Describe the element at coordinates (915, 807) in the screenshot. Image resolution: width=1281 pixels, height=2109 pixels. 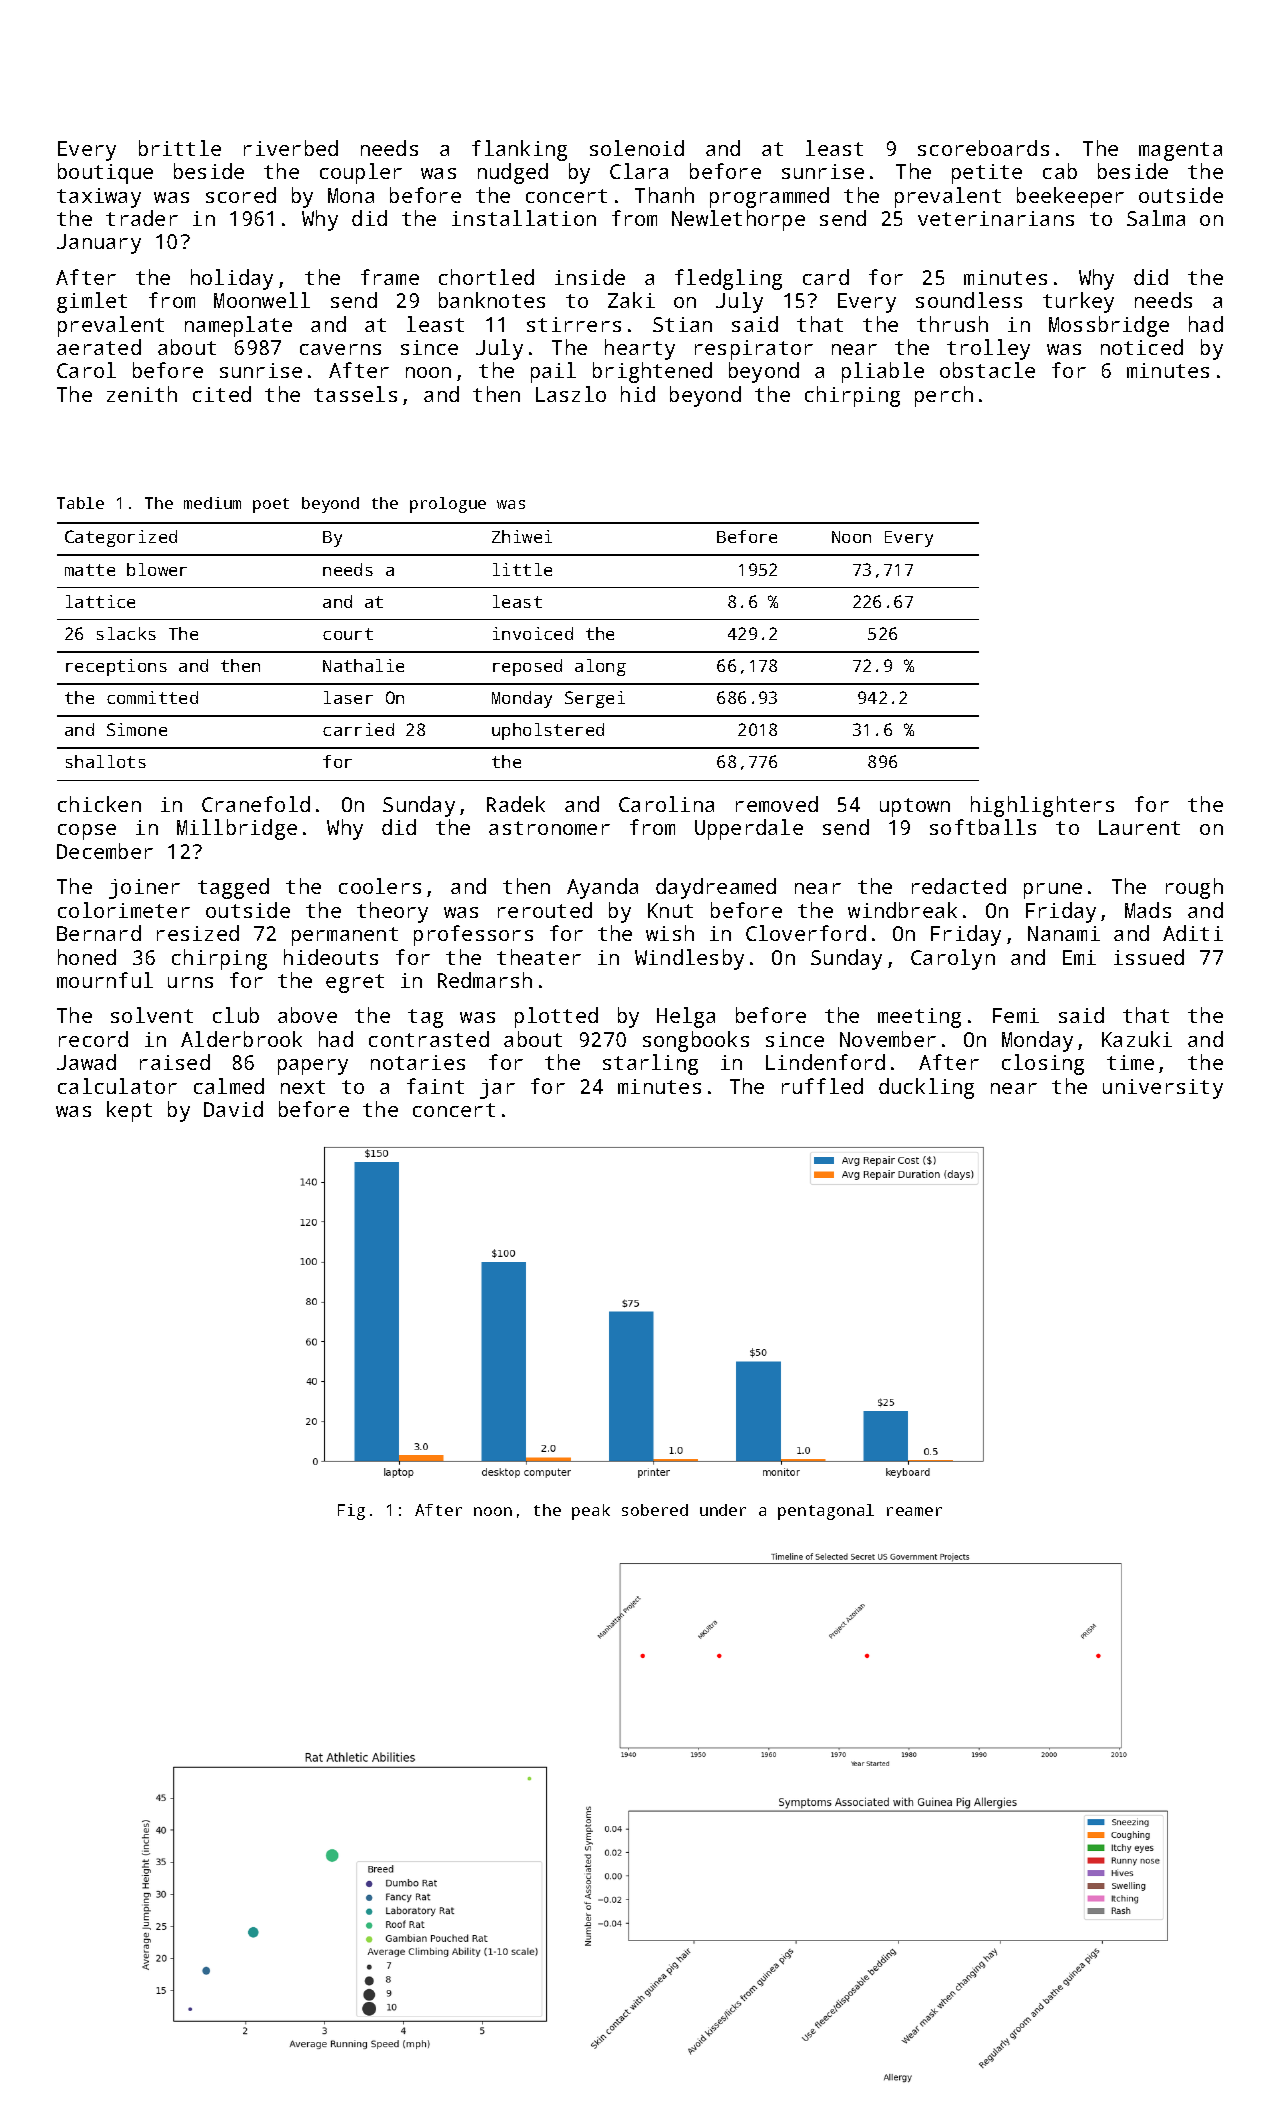
I see `uptown` at that location.
